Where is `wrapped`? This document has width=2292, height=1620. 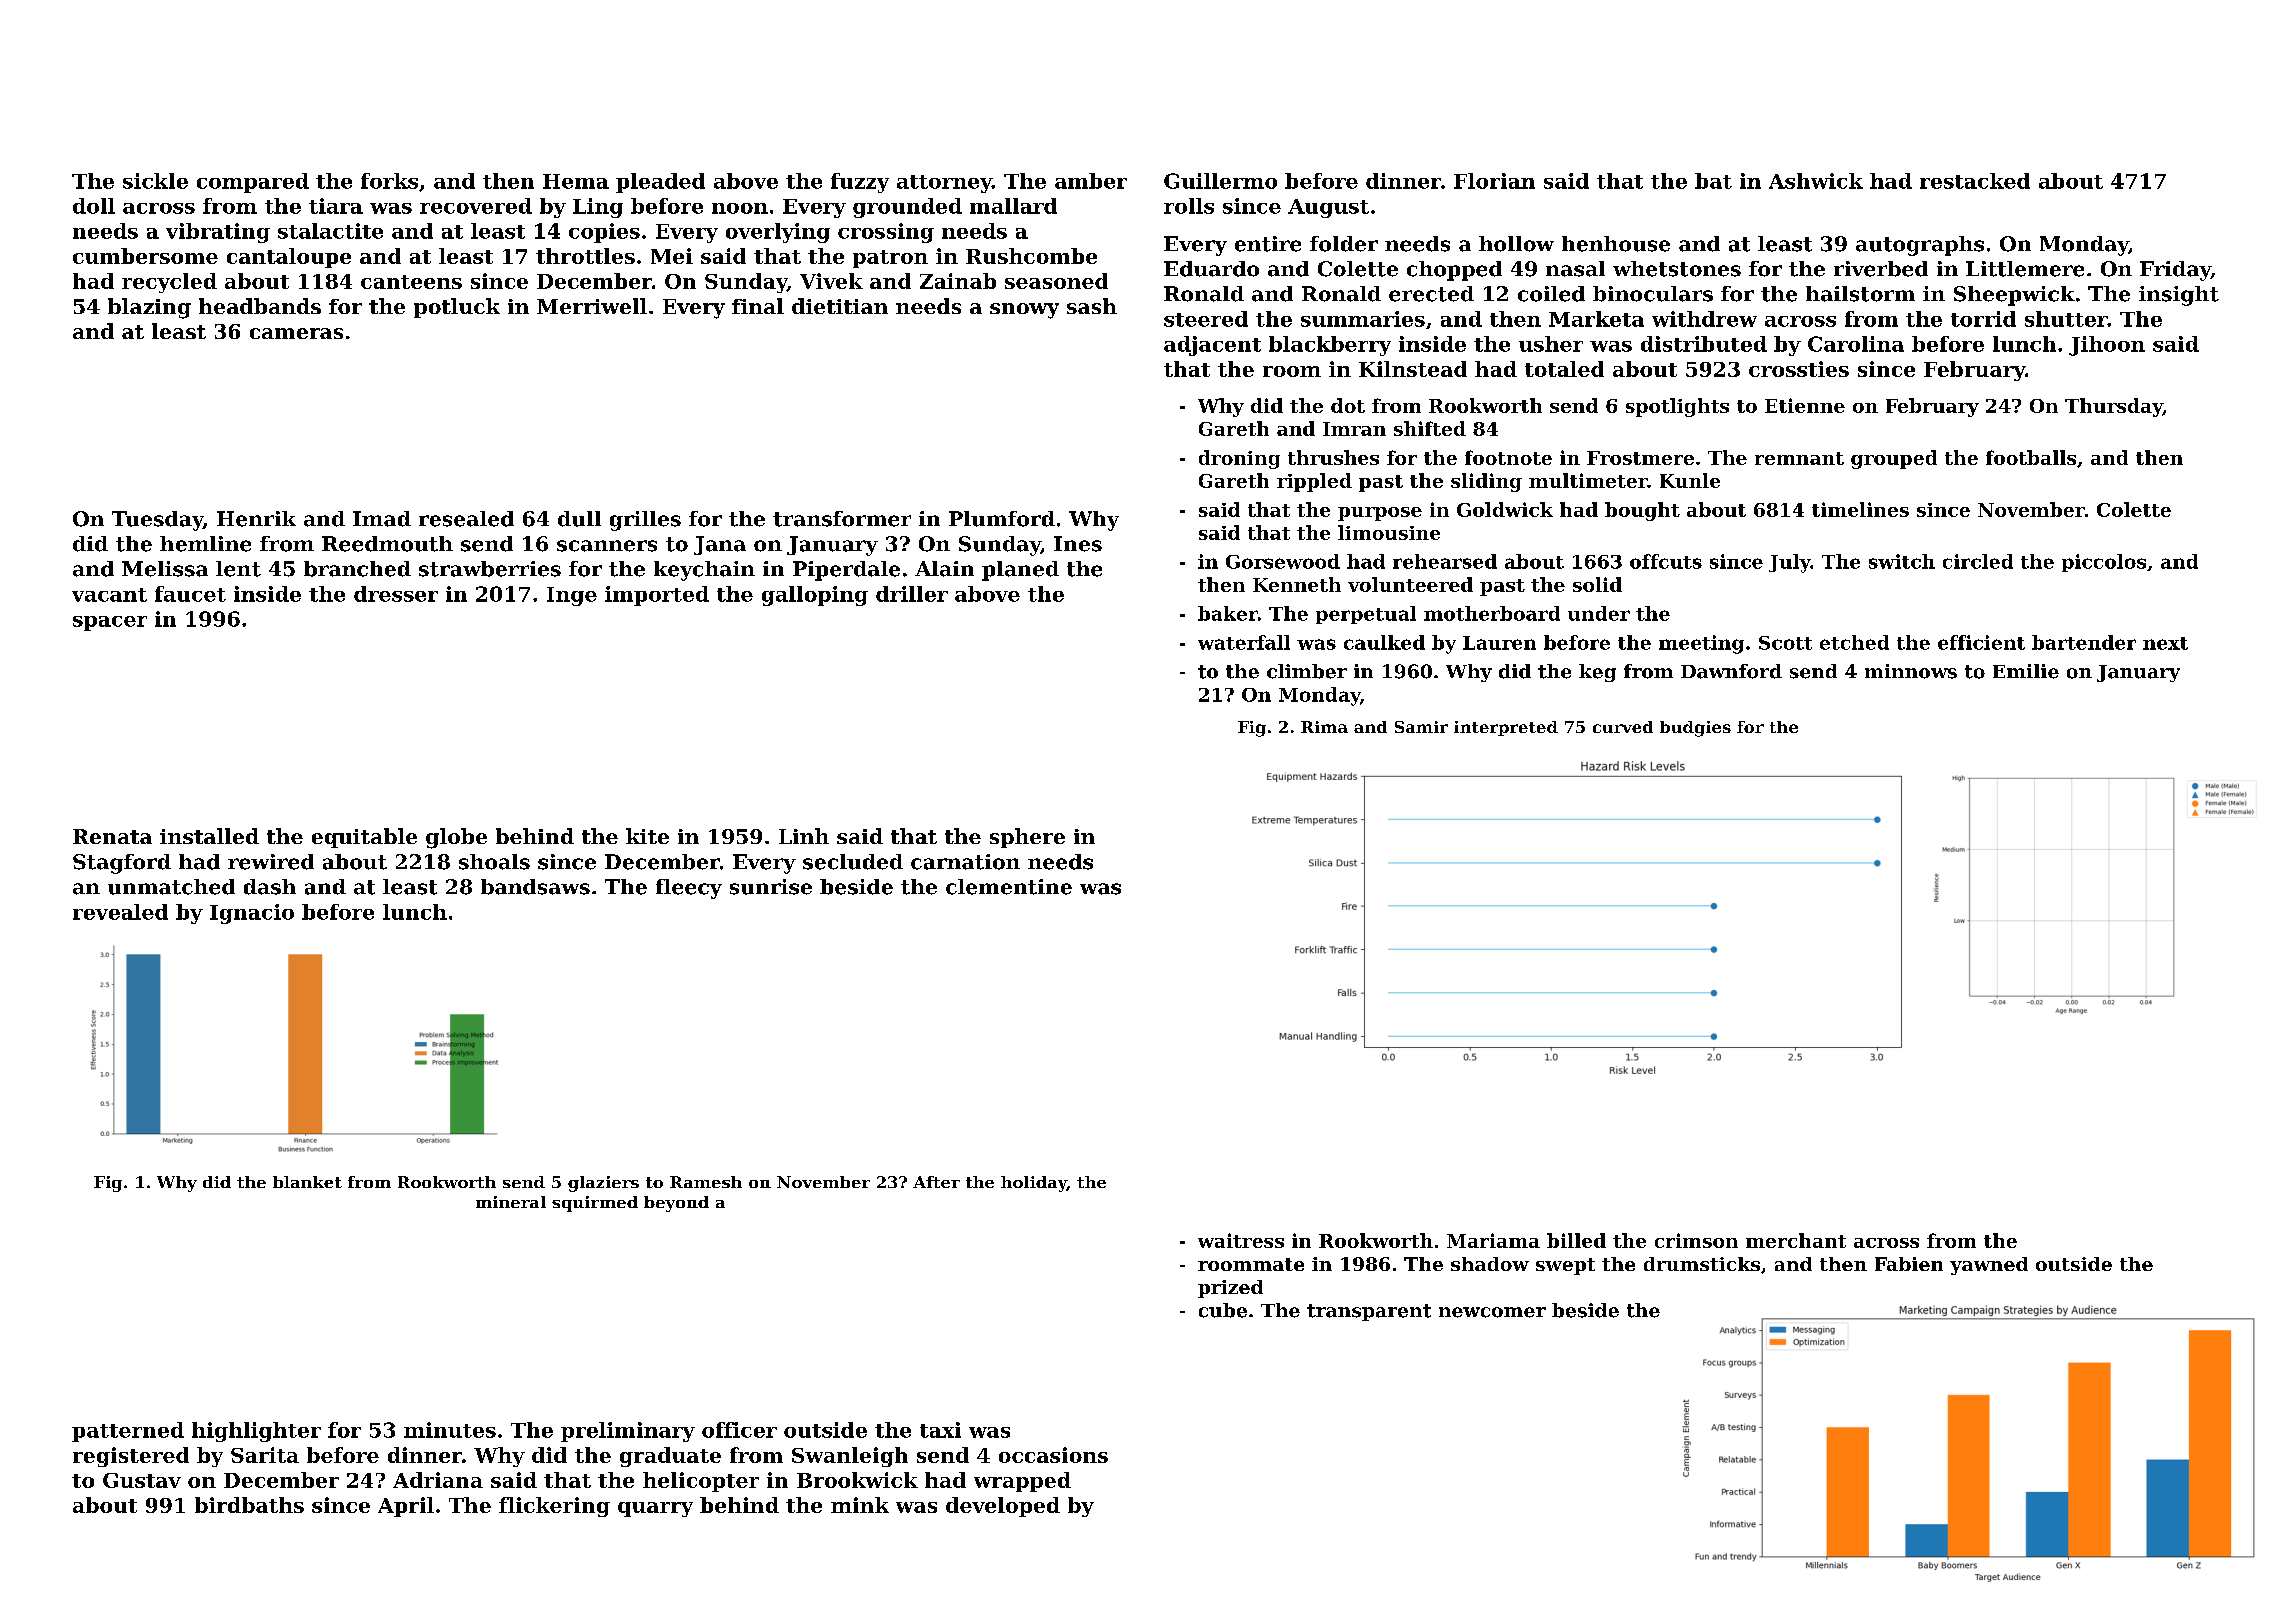
wrapped is located at coordinates (1022, 1482).
